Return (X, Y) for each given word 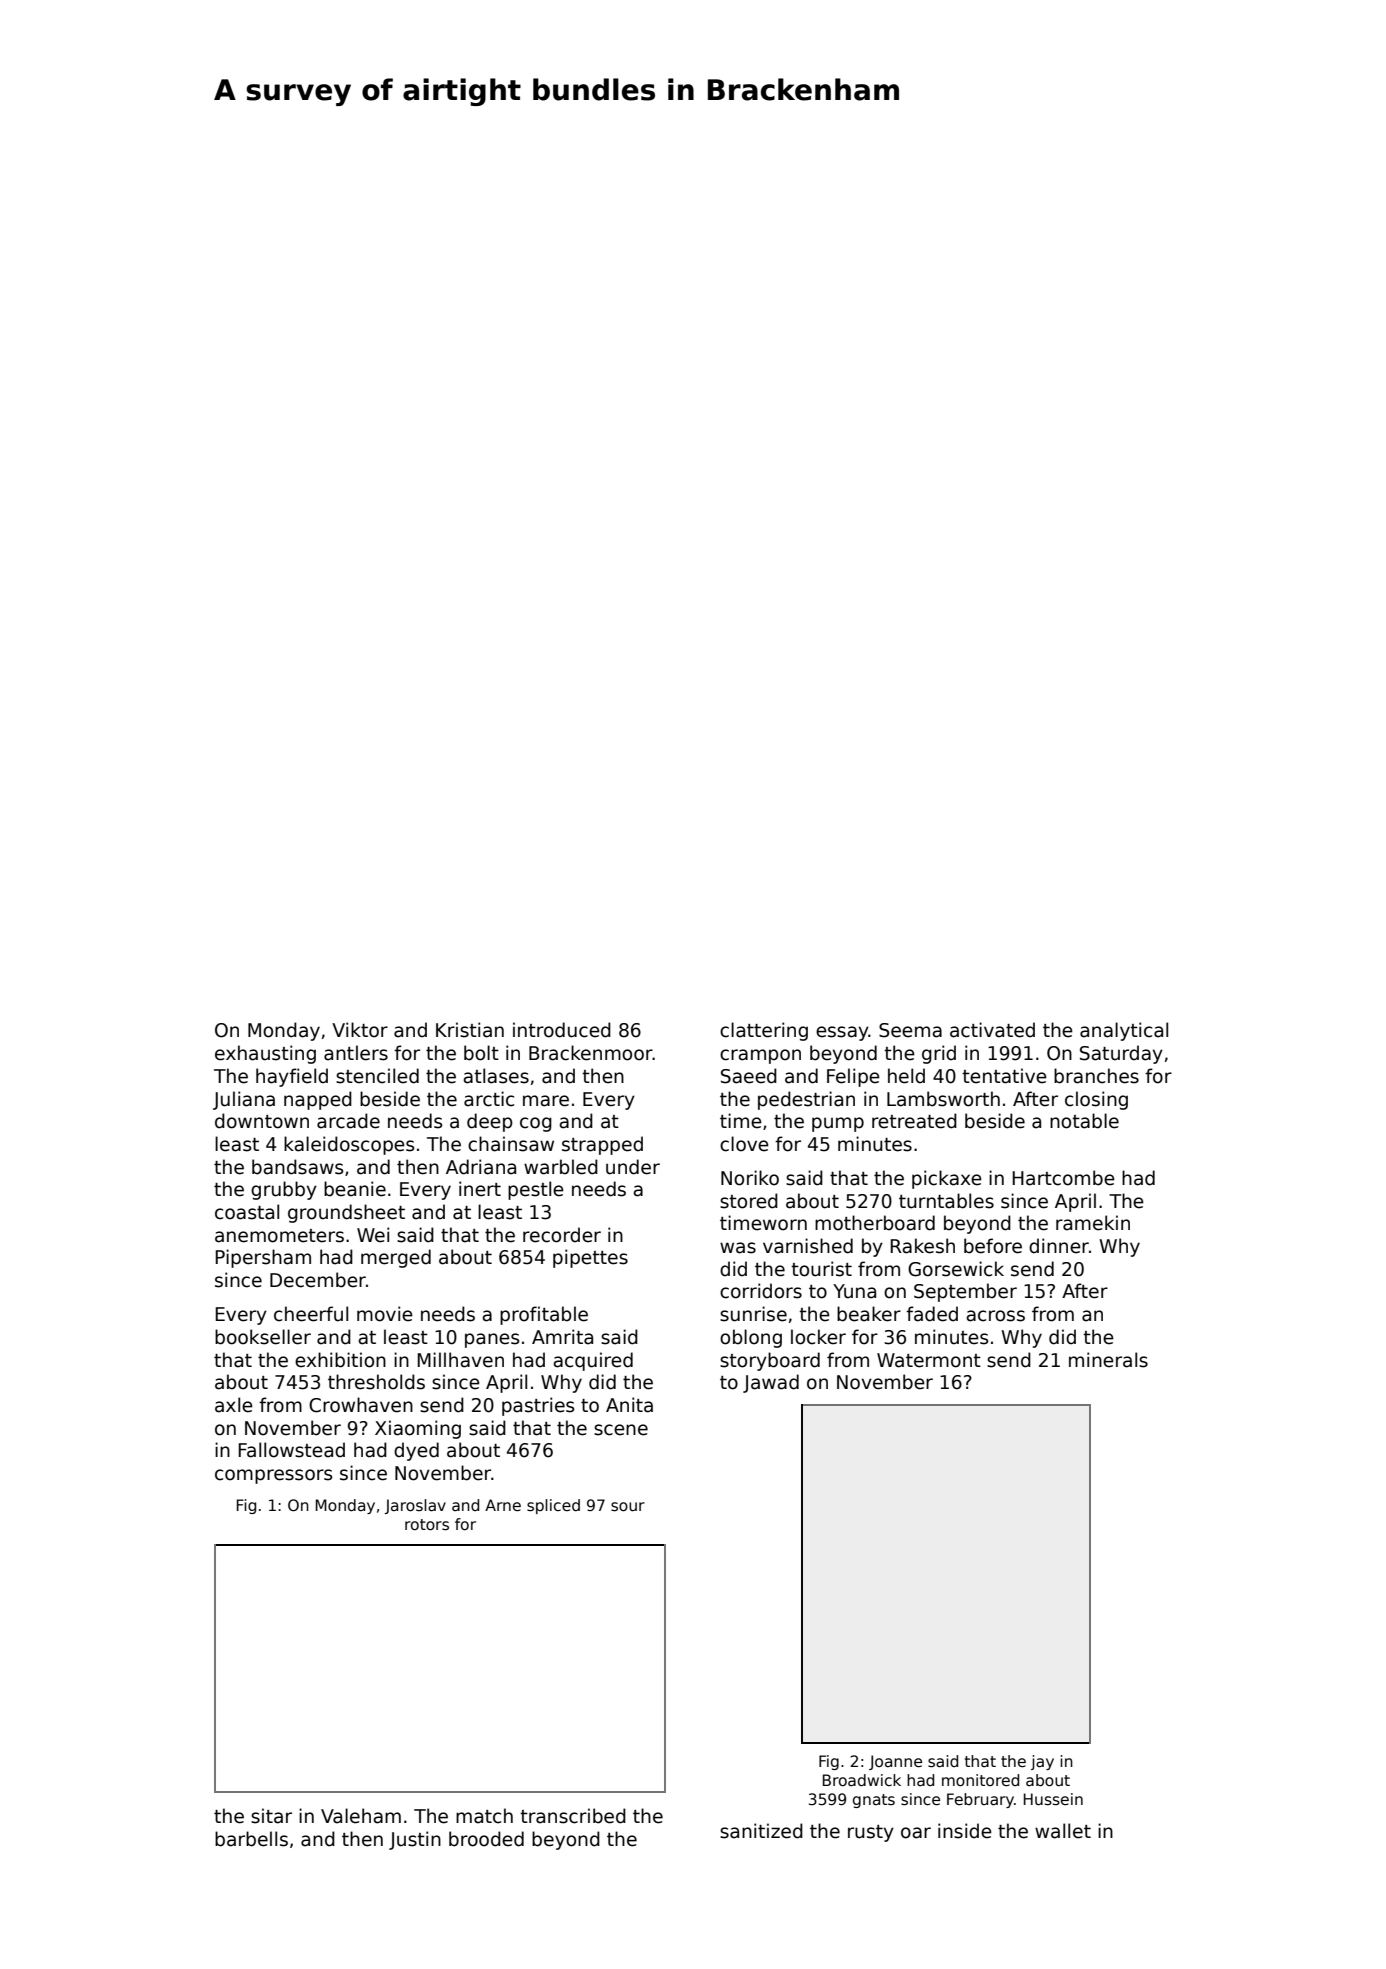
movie (385, 1314)
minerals (1108, 1360)
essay (842, 1033)
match (484, 1816)
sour (628, 1507)
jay (1042, 1762)
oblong (751, 1338)
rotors (427, 1525)
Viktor (360, 1030)
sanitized (761, 1831)
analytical (1124, 1031)
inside (965, 1831)
